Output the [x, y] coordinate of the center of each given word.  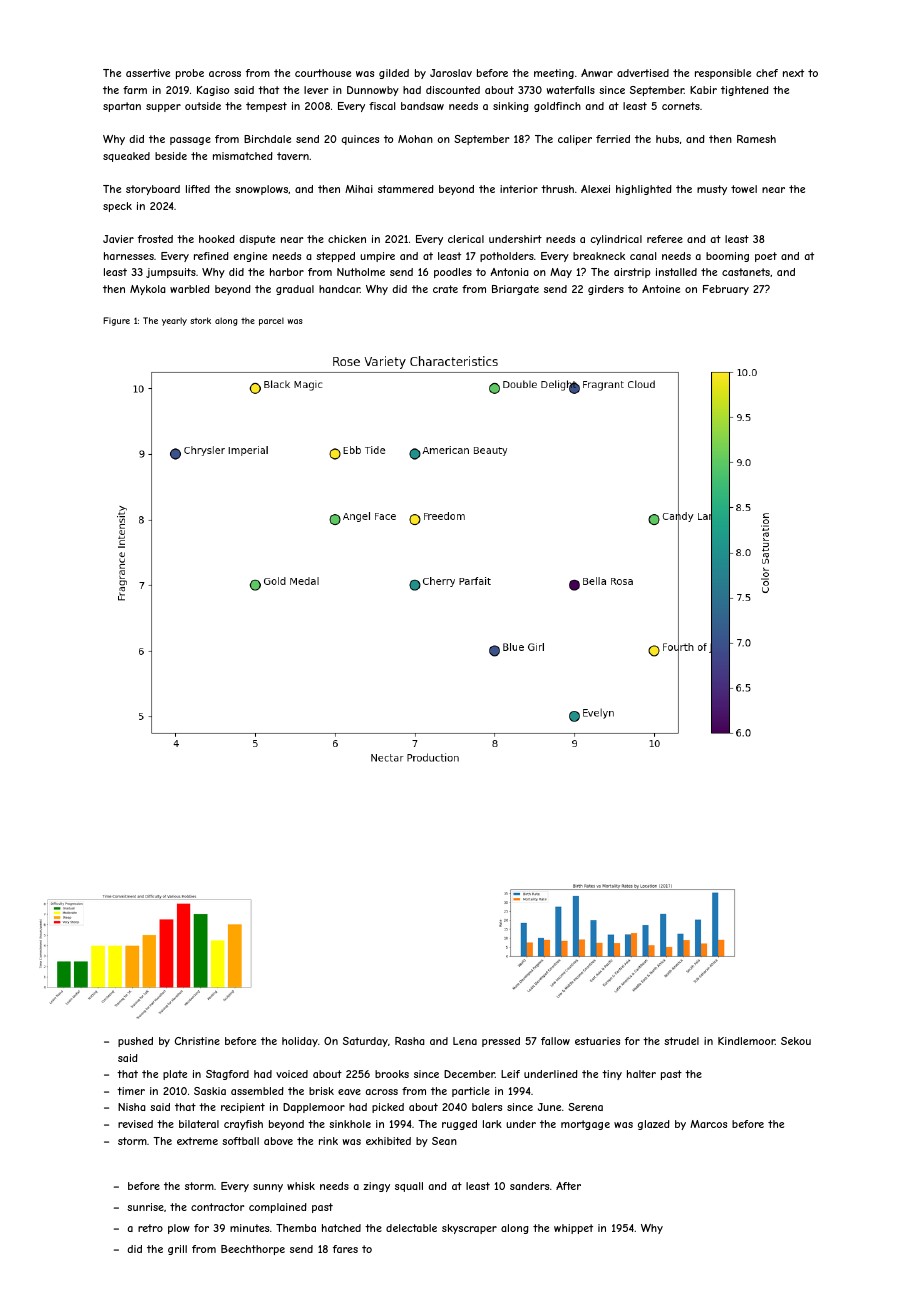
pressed [501, 1042]
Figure [116, 321]
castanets [746, 272]
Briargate [515, 290]
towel [744, 189]
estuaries [597, 1041]
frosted [155, 239]
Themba [296, 1228]
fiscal [382, 106]
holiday [300, 1042]
